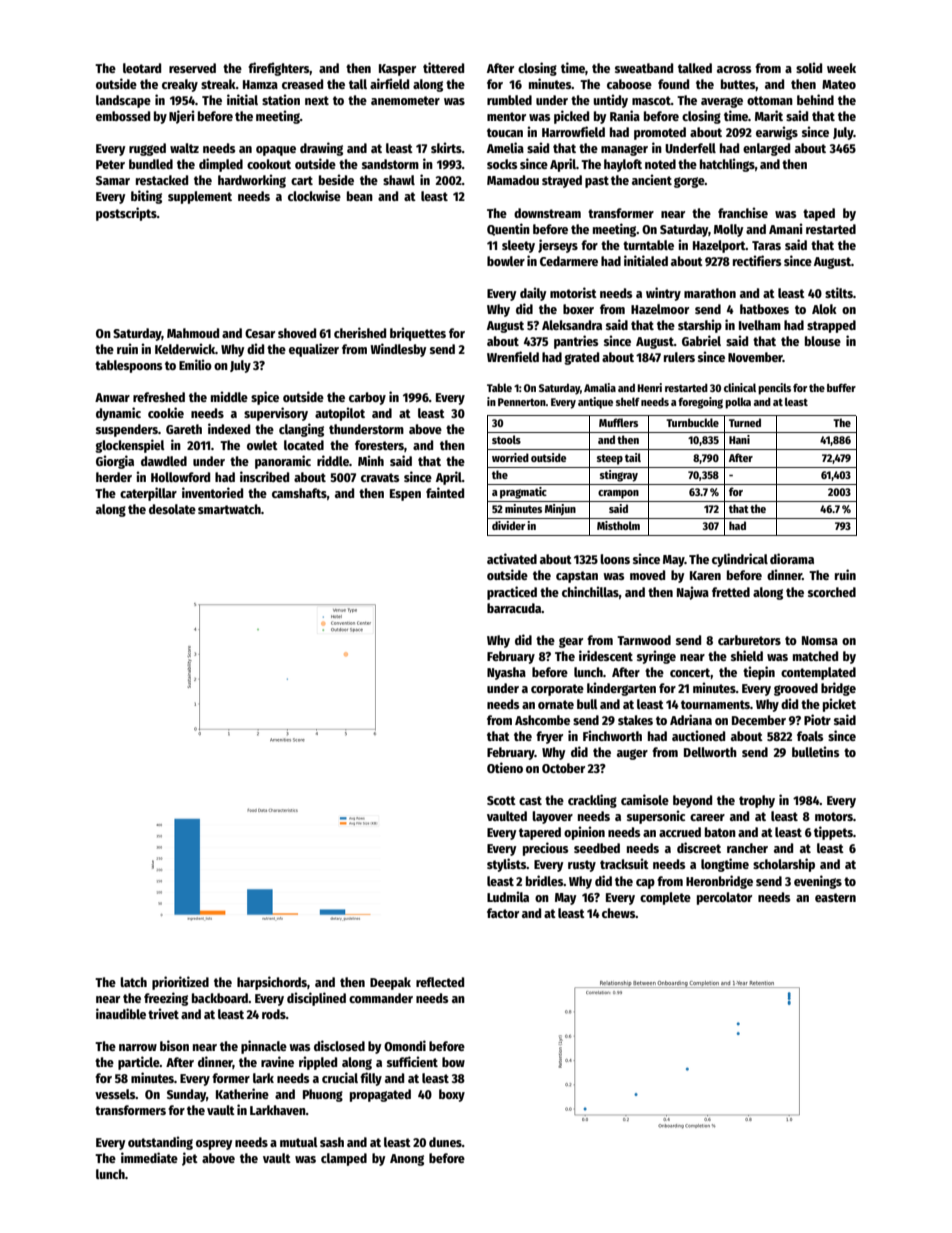 The height and width of the image is (1233, 952). I want to click on Mamadou, so click(513, 180).
